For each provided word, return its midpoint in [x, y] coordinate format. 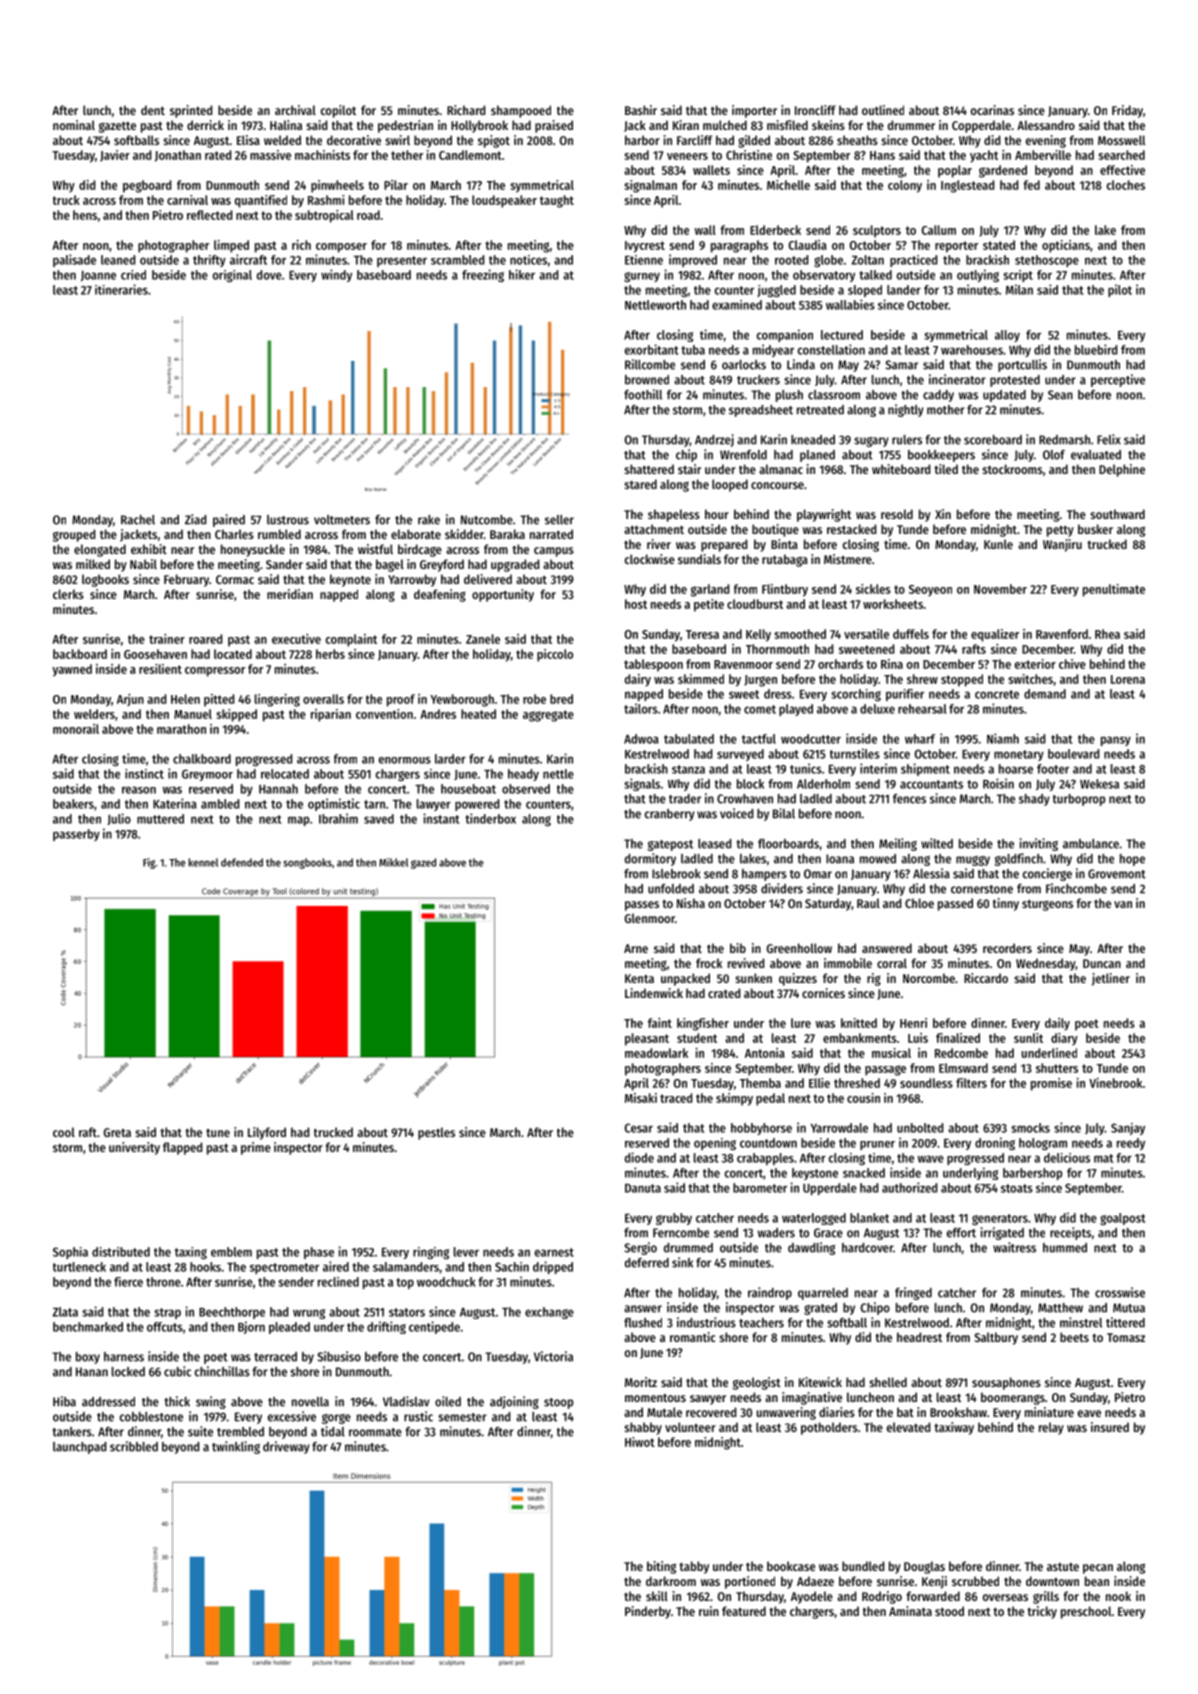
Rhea [1107, 634]
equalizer [995, 635]
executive [296, 639]
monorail [76, 729]
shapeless [674, 515]
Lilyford [267, 1133]
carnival [187, 200]
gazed [423, 863]
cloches [1126, 185]
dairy [638, 680]
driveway [286, 1447]
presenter [402, 261]
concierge [1047, 874]
